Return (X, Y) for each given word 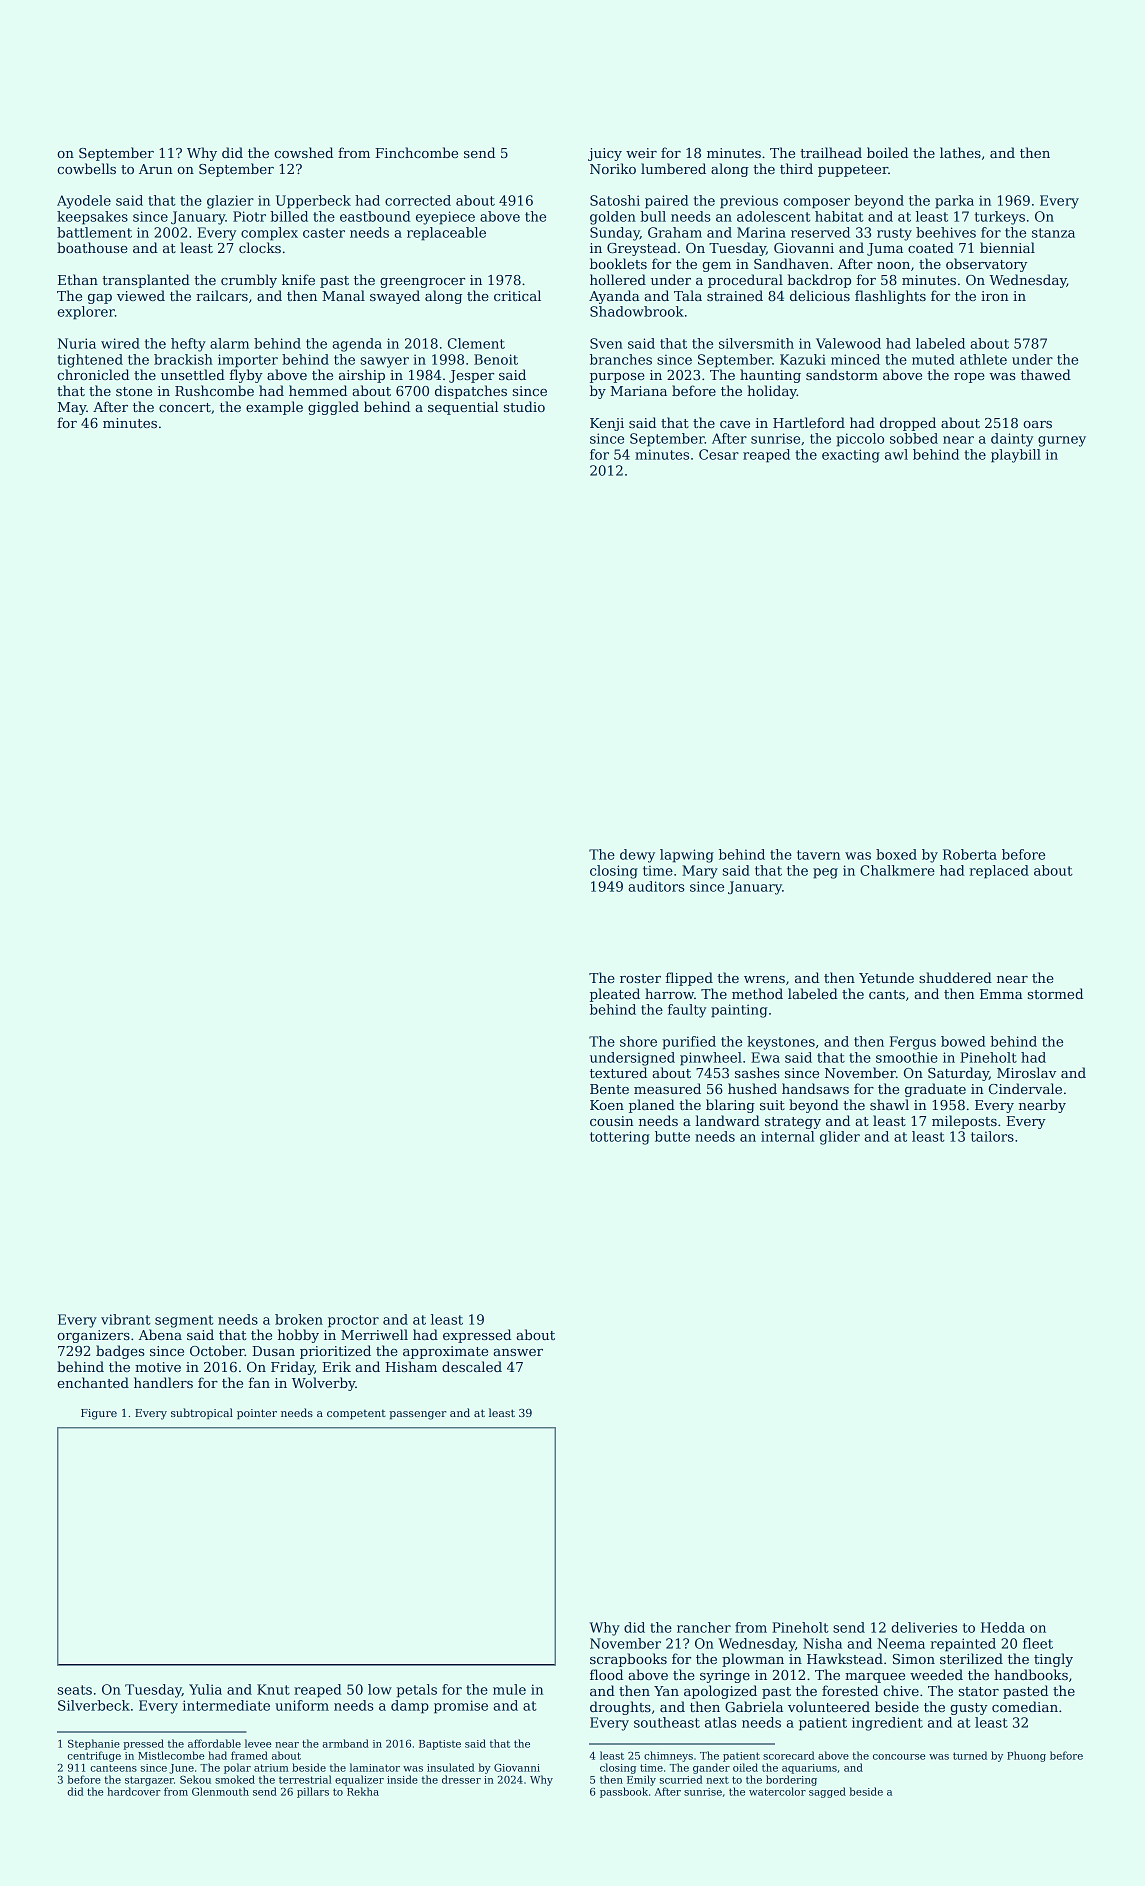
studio (524, 406)
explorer (86, 313)
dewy (637, 856)
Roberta (970, 854)
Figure (99, 1414)
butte (672, 1136)
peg (825, 873)
